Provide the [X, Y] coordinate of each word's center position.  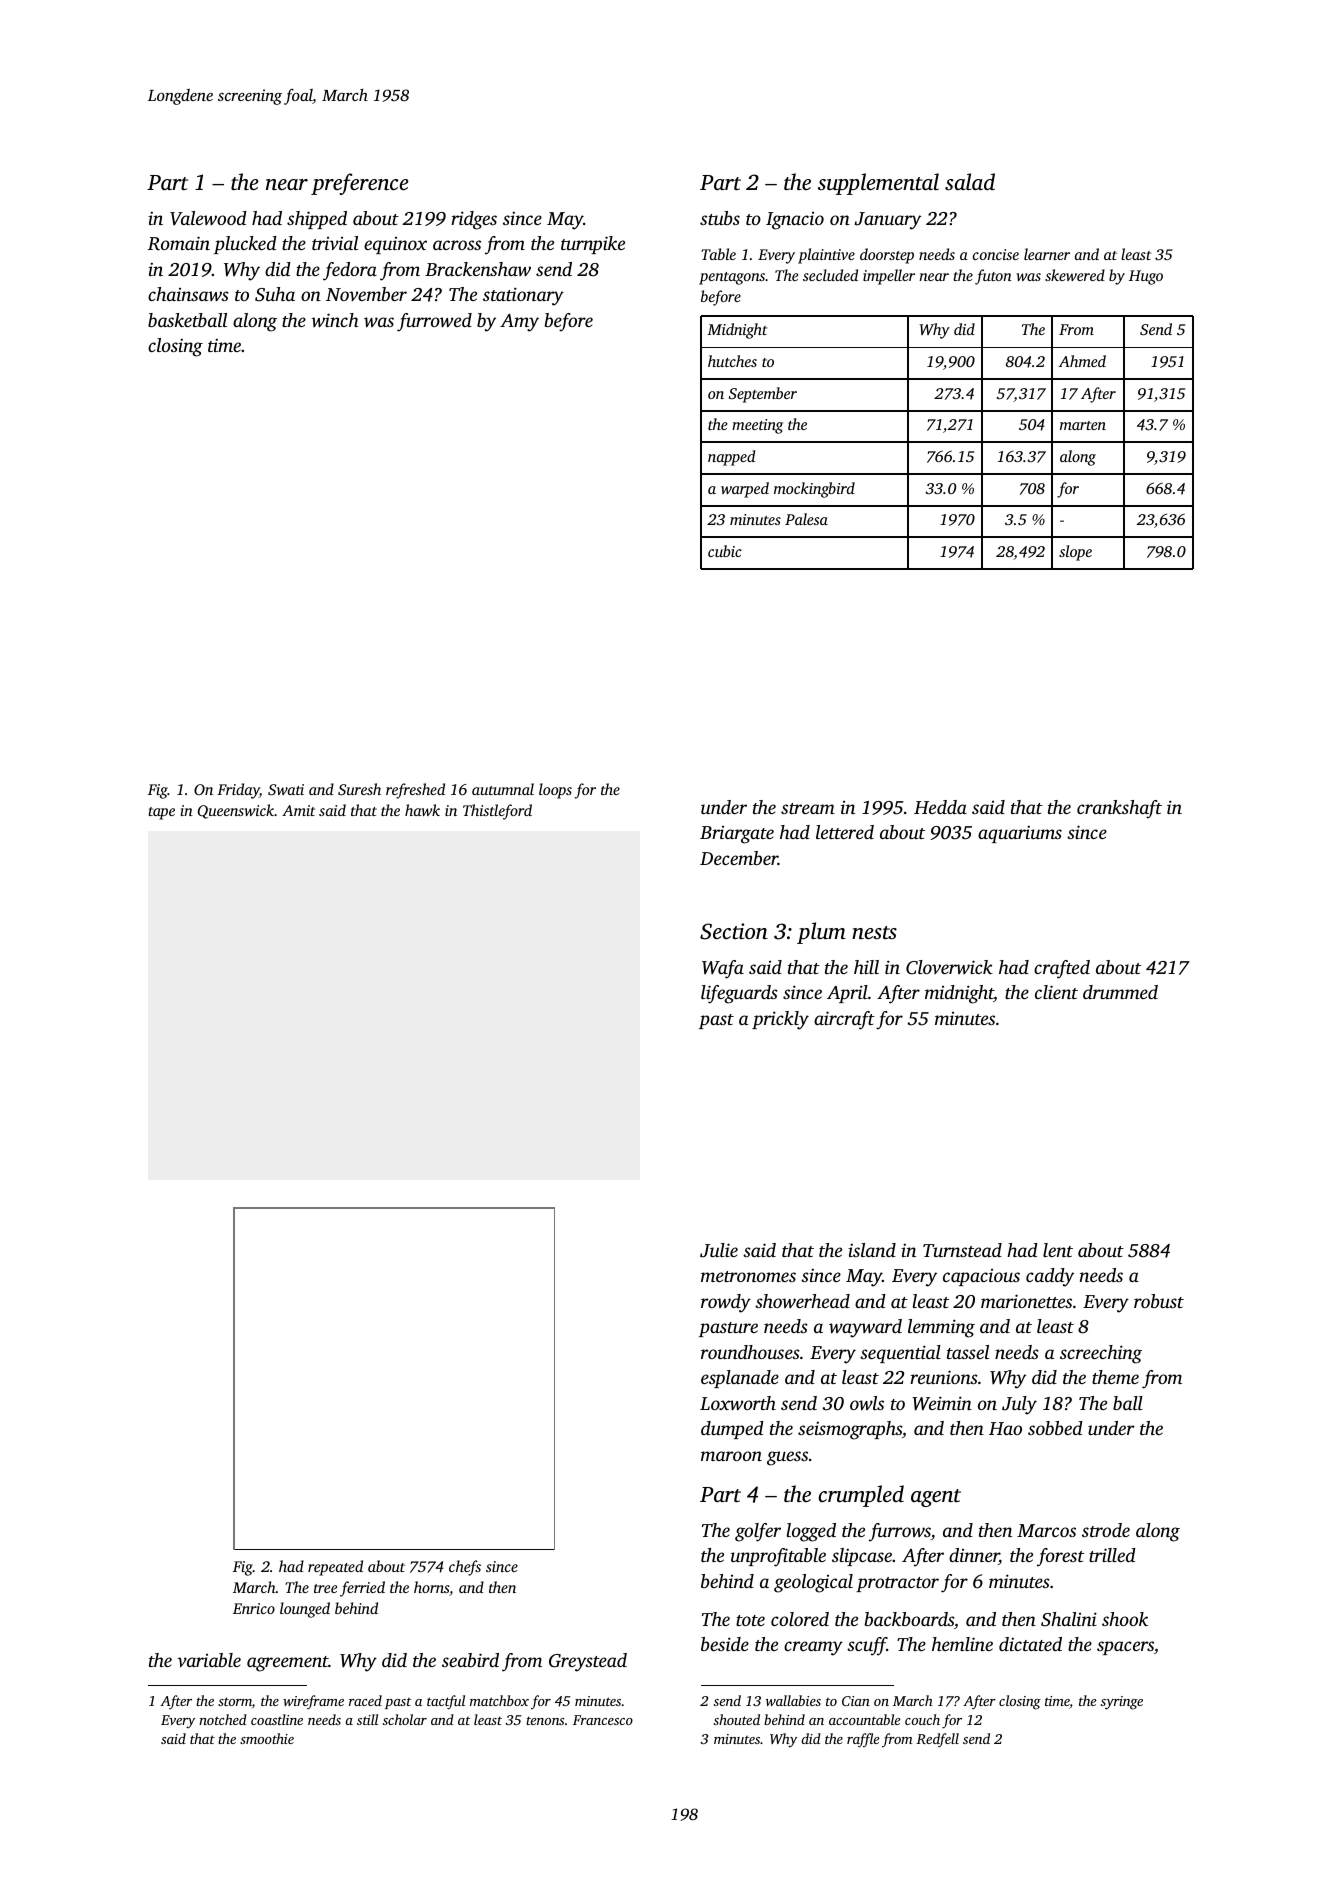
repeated [335, 1568]
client [1056, 992]
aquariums [1020, 834]
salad [970, 181]
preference [360, 184]
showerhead [802, 1301]
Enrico [254, 1608]
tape [161, 813]
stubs [720, 218]
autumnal [503, 789]
